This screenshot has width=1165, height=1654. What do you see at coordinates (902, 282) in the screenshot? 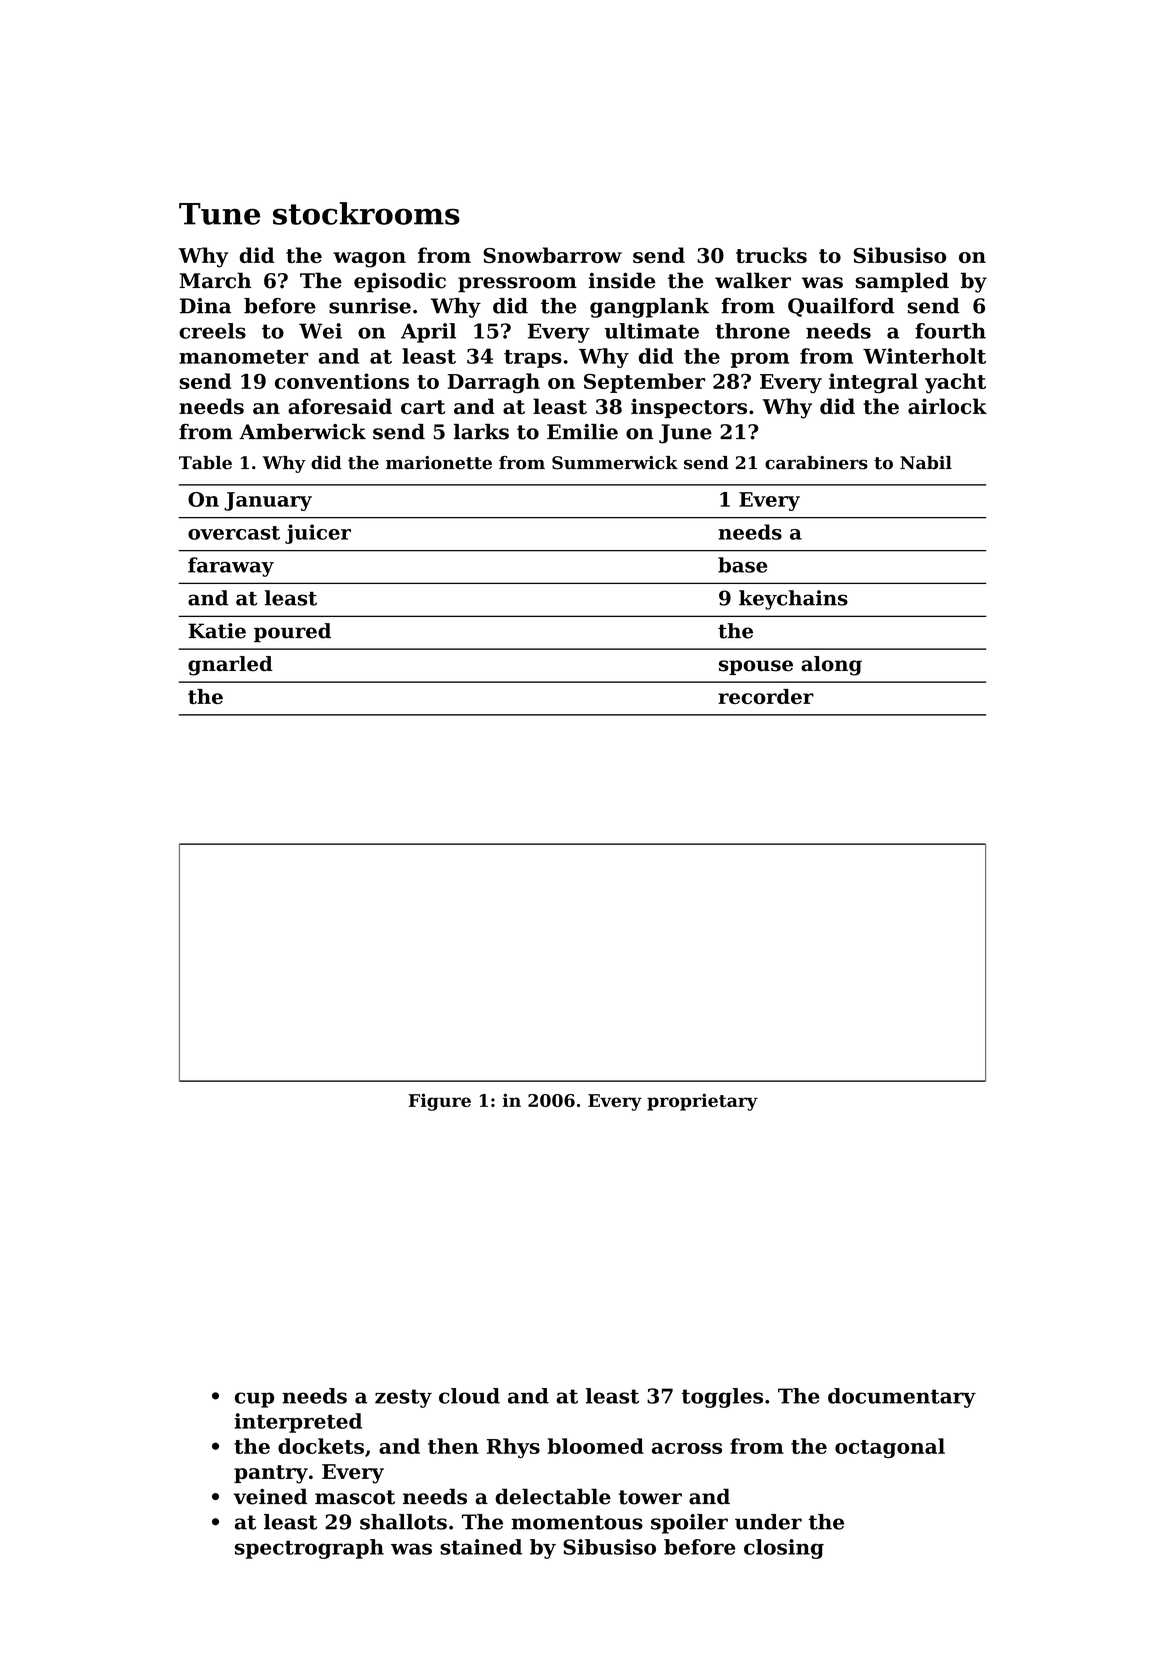
I see `sampled` at bounding box center [902, 282].
